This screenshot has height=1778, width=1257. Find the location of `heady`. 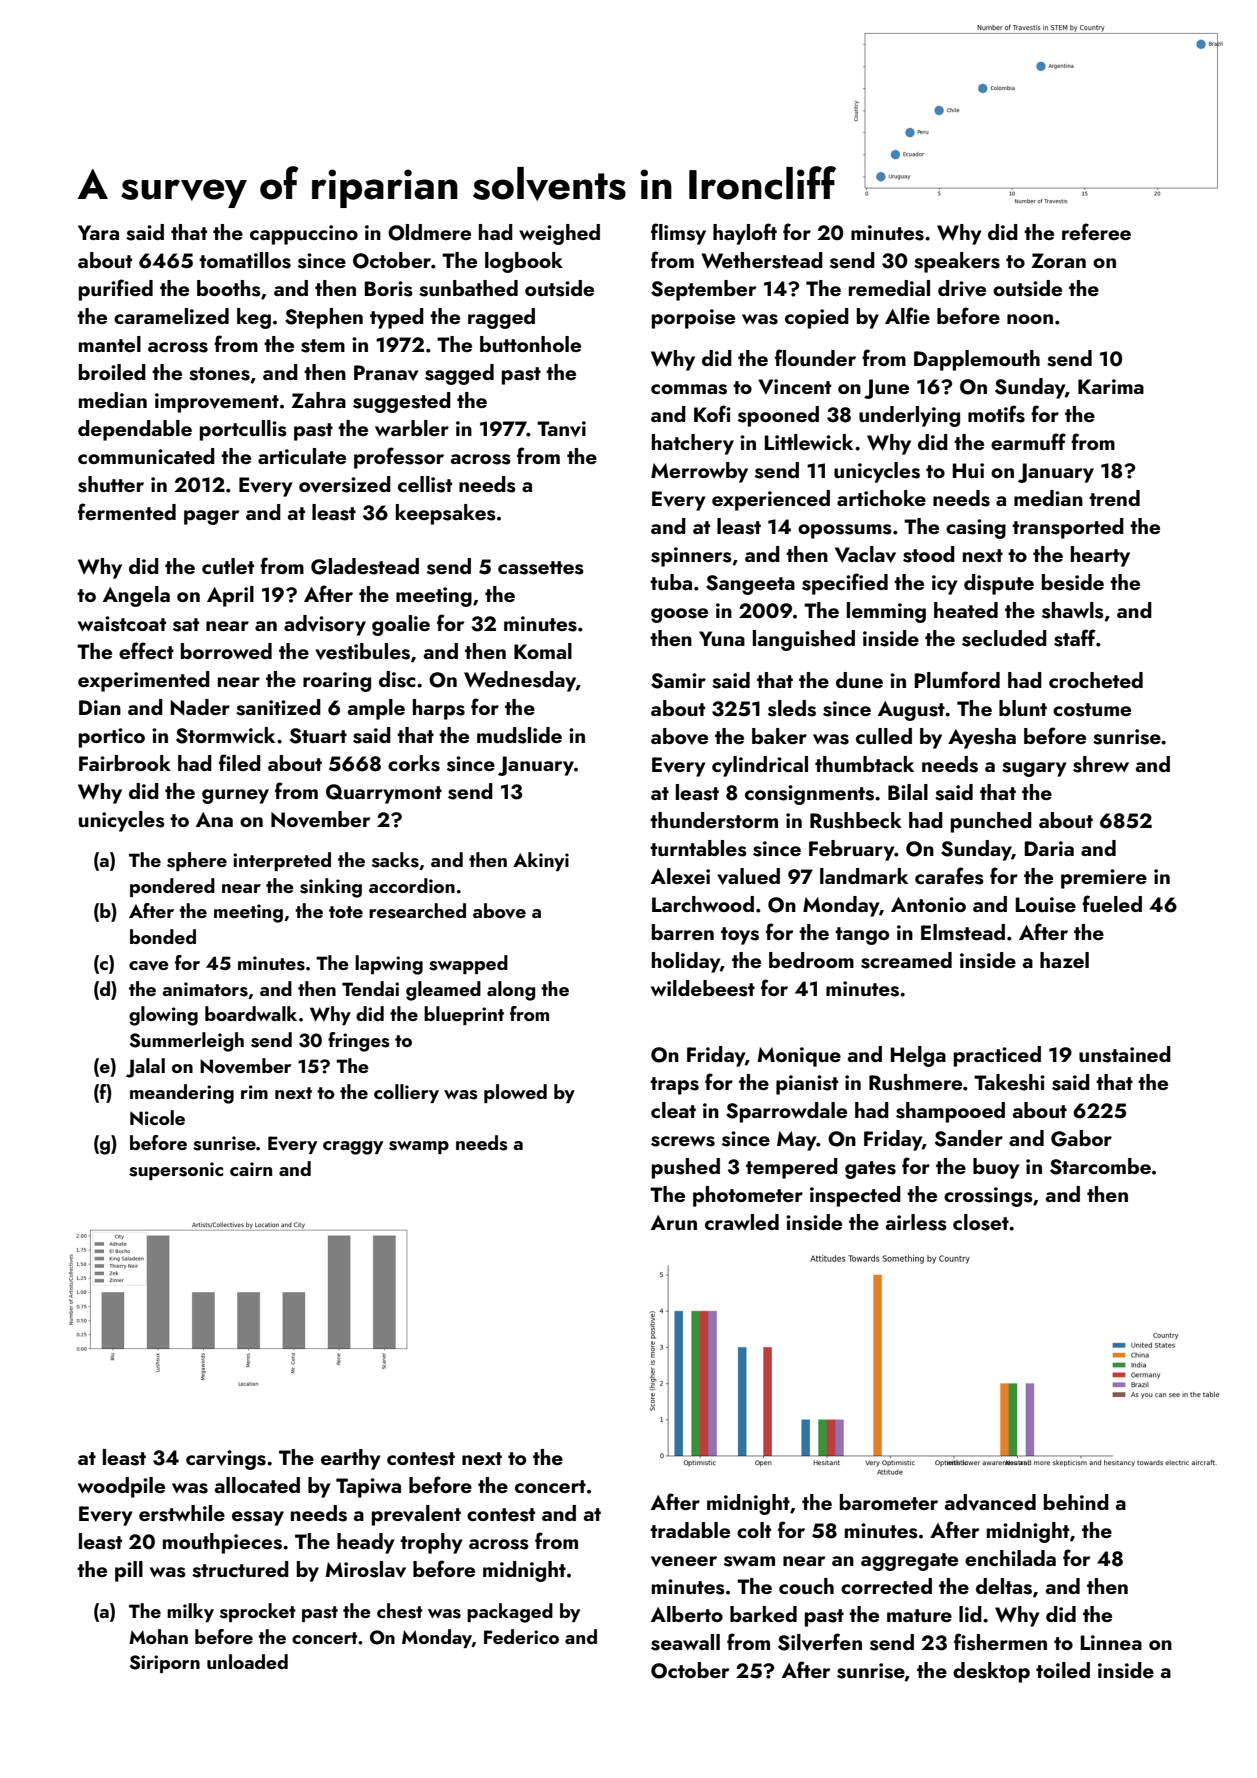

heady is located at coordinates (365, 1543).
